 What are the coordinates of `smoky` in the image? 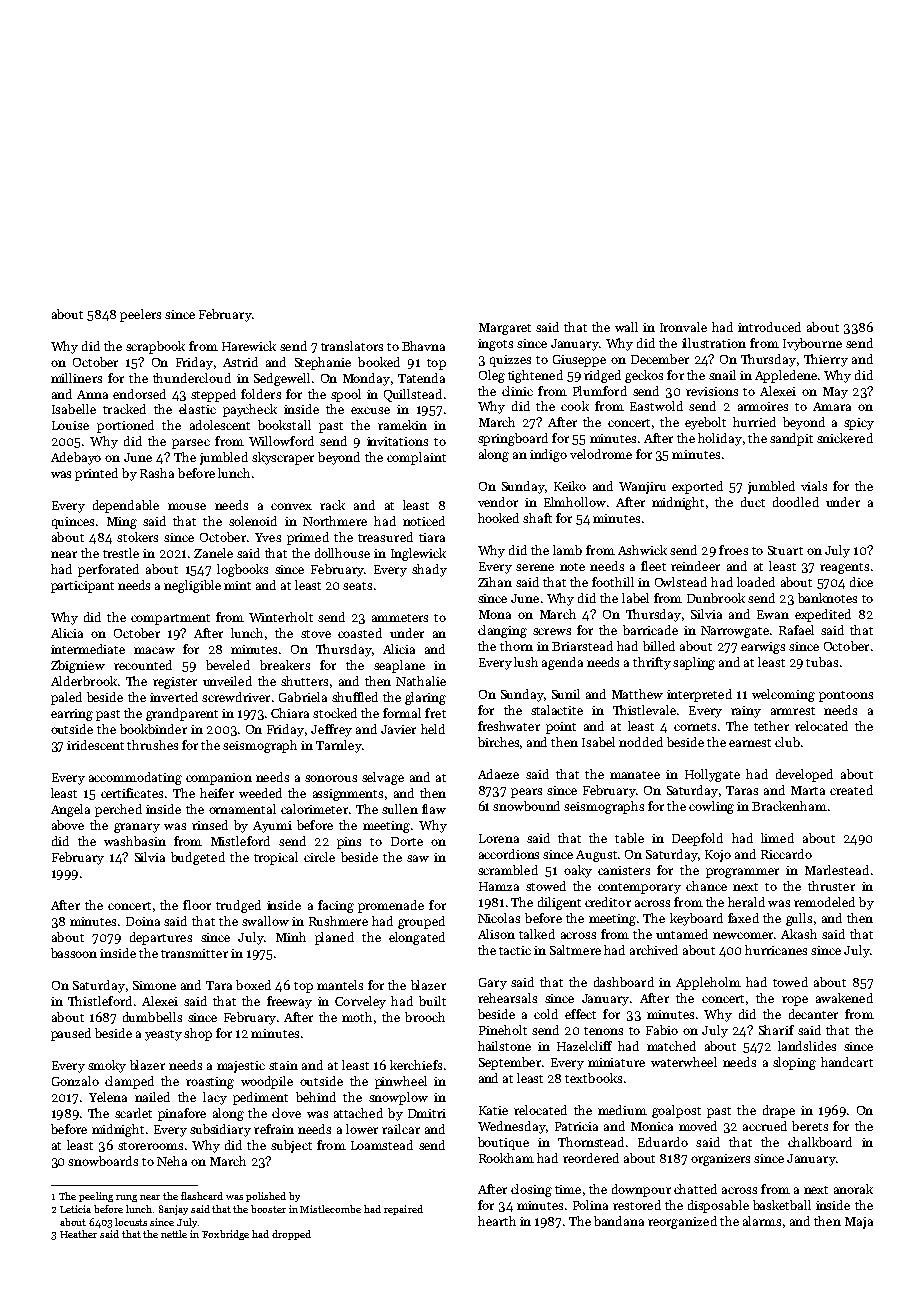 It's located at (107, 1066).
